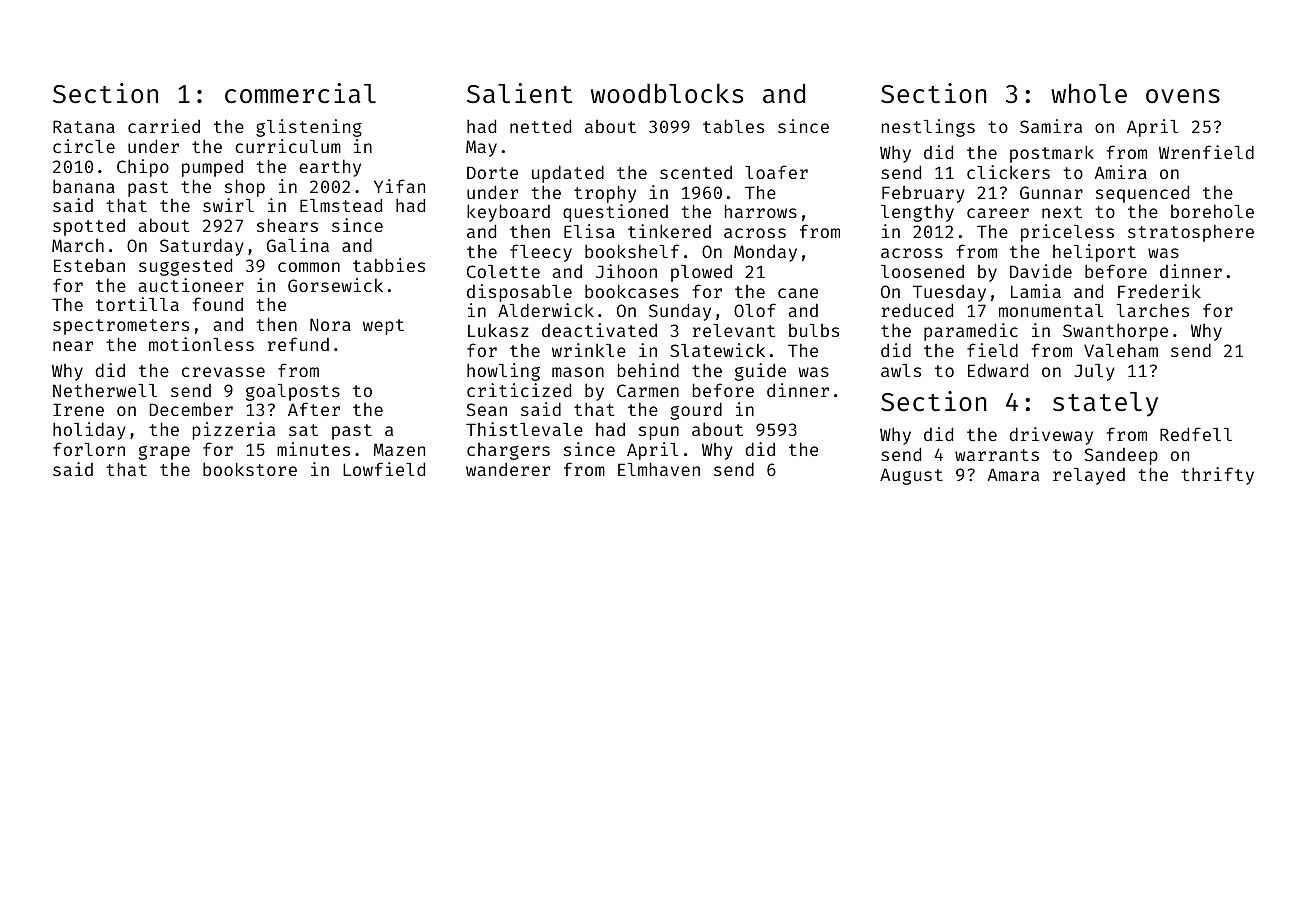 The width and height of the screenshot is (1308, 924). What do you see at coordinates (776, 172) in the screenshot?
I see `loafer` at bounding box center [776, 172].
